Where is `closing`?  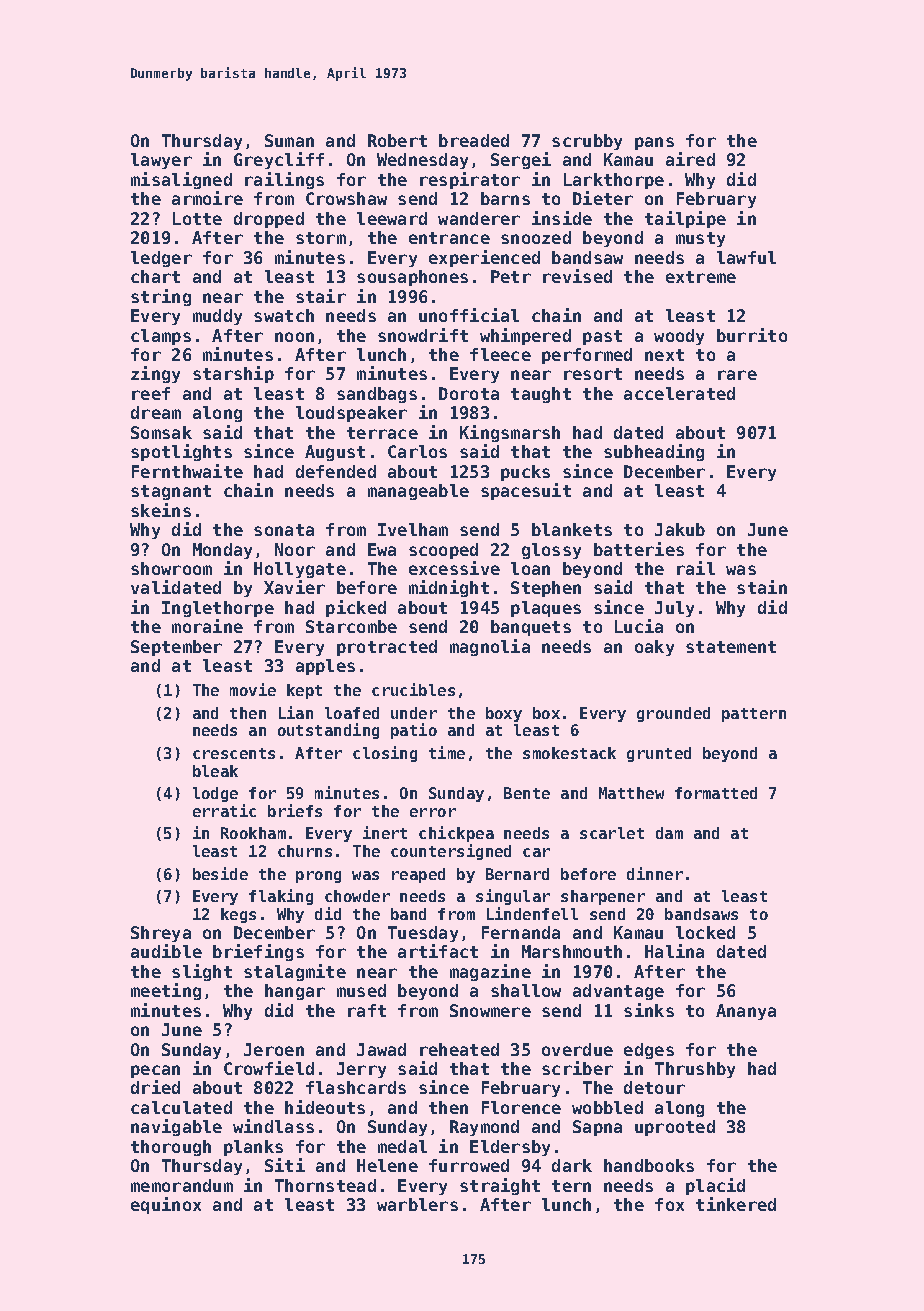
closing is located at coordinates (385, 754).
